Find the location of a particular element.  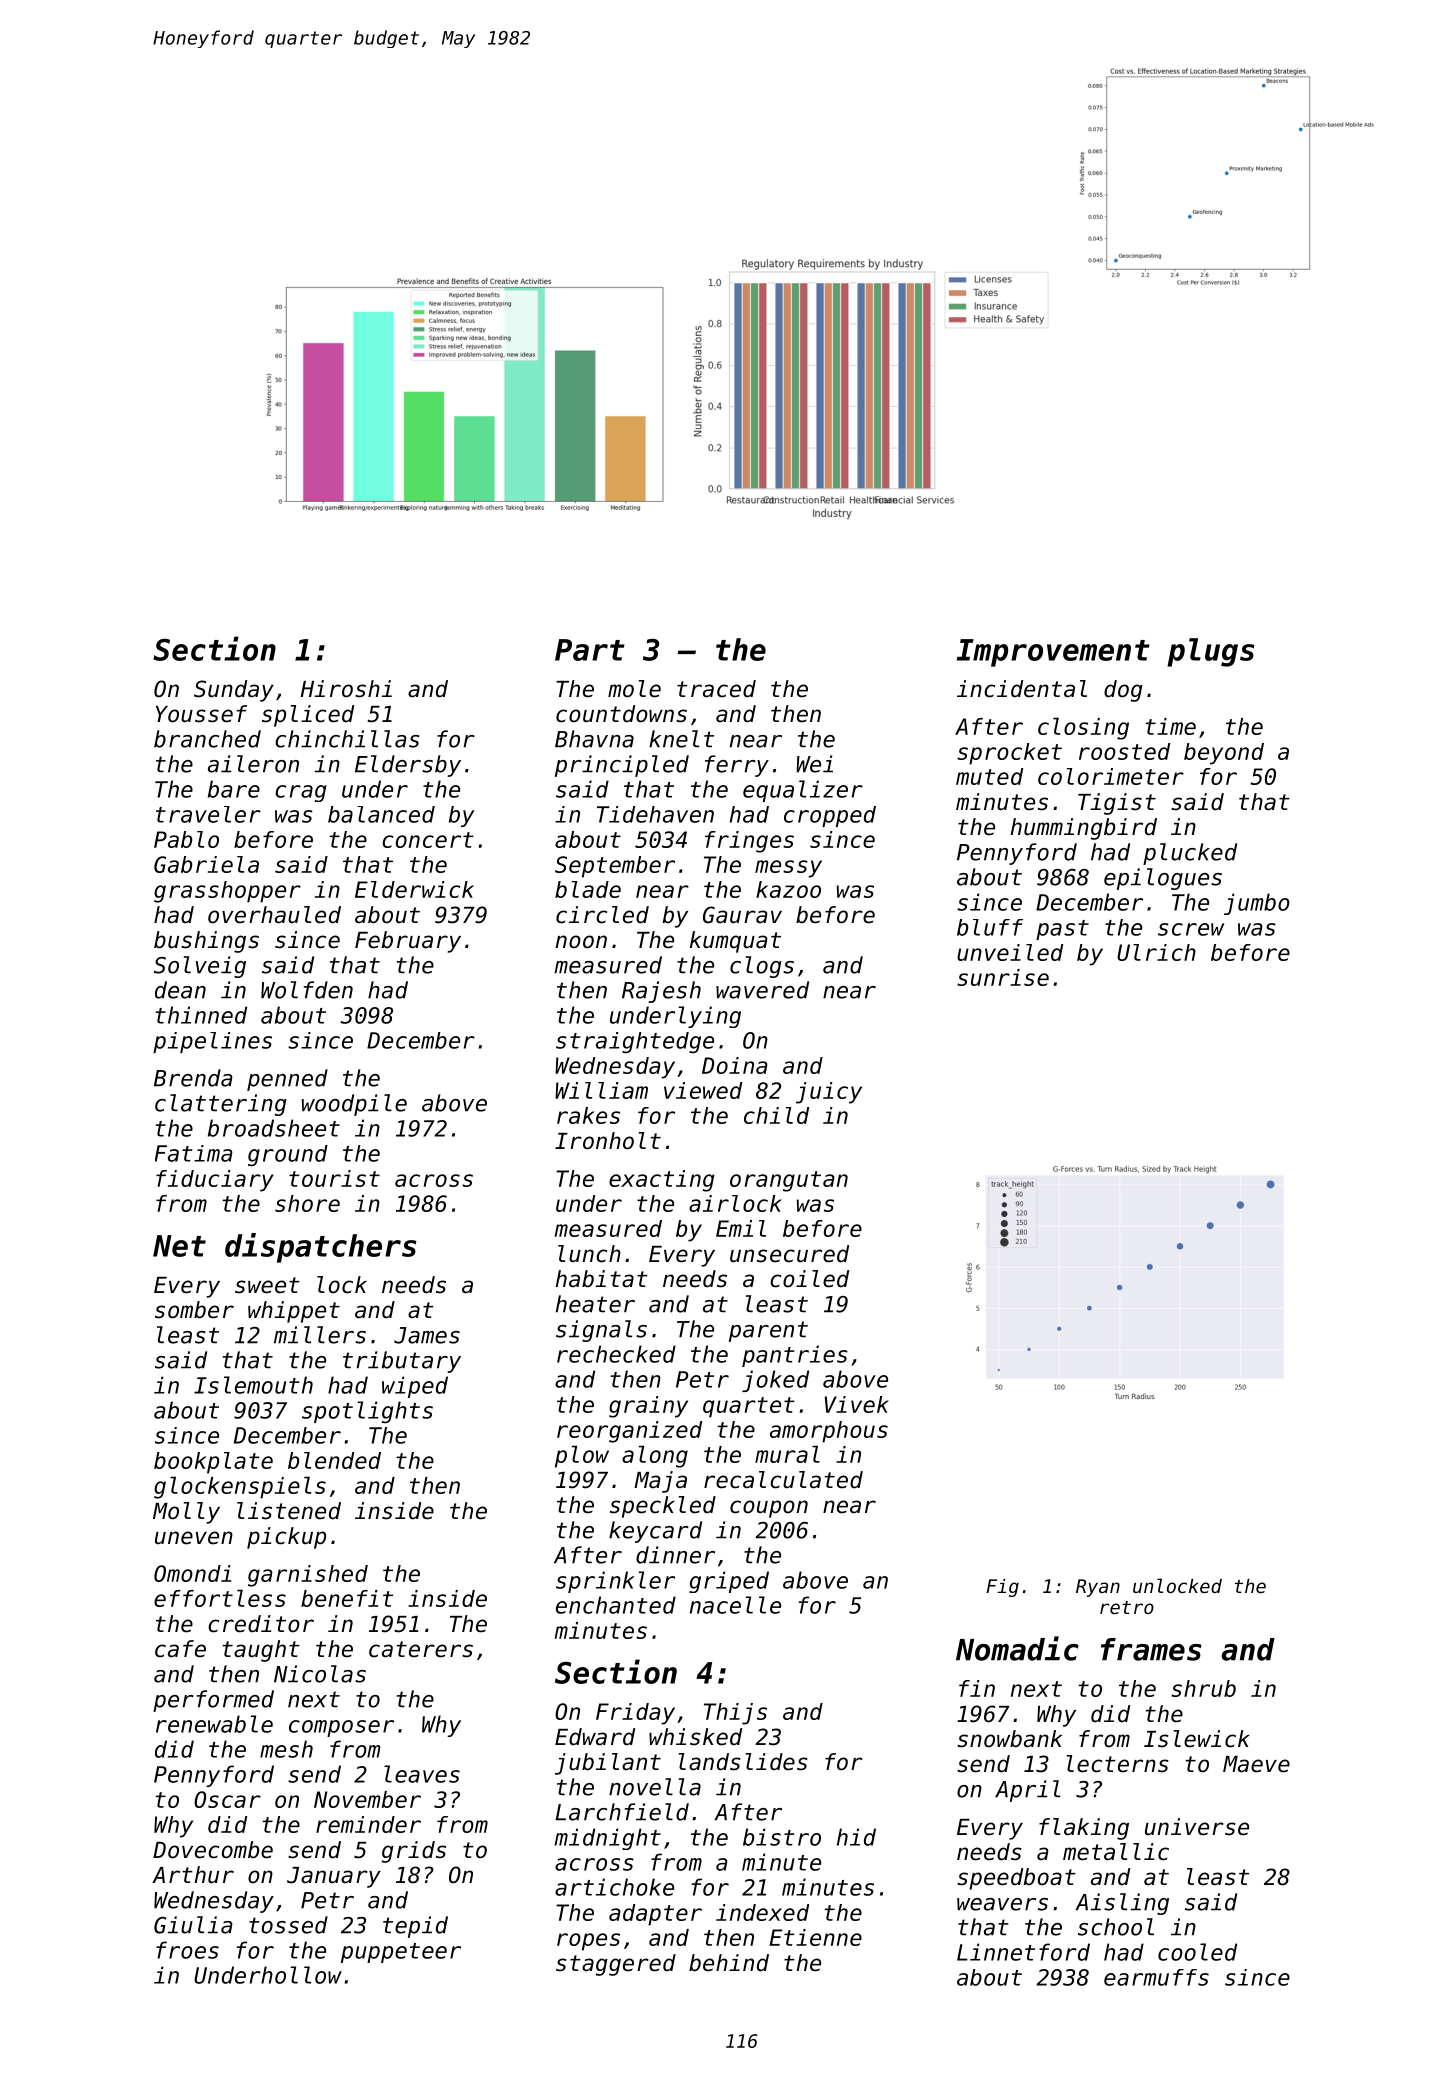

Vivek is located at coordinates (856, 1404).
